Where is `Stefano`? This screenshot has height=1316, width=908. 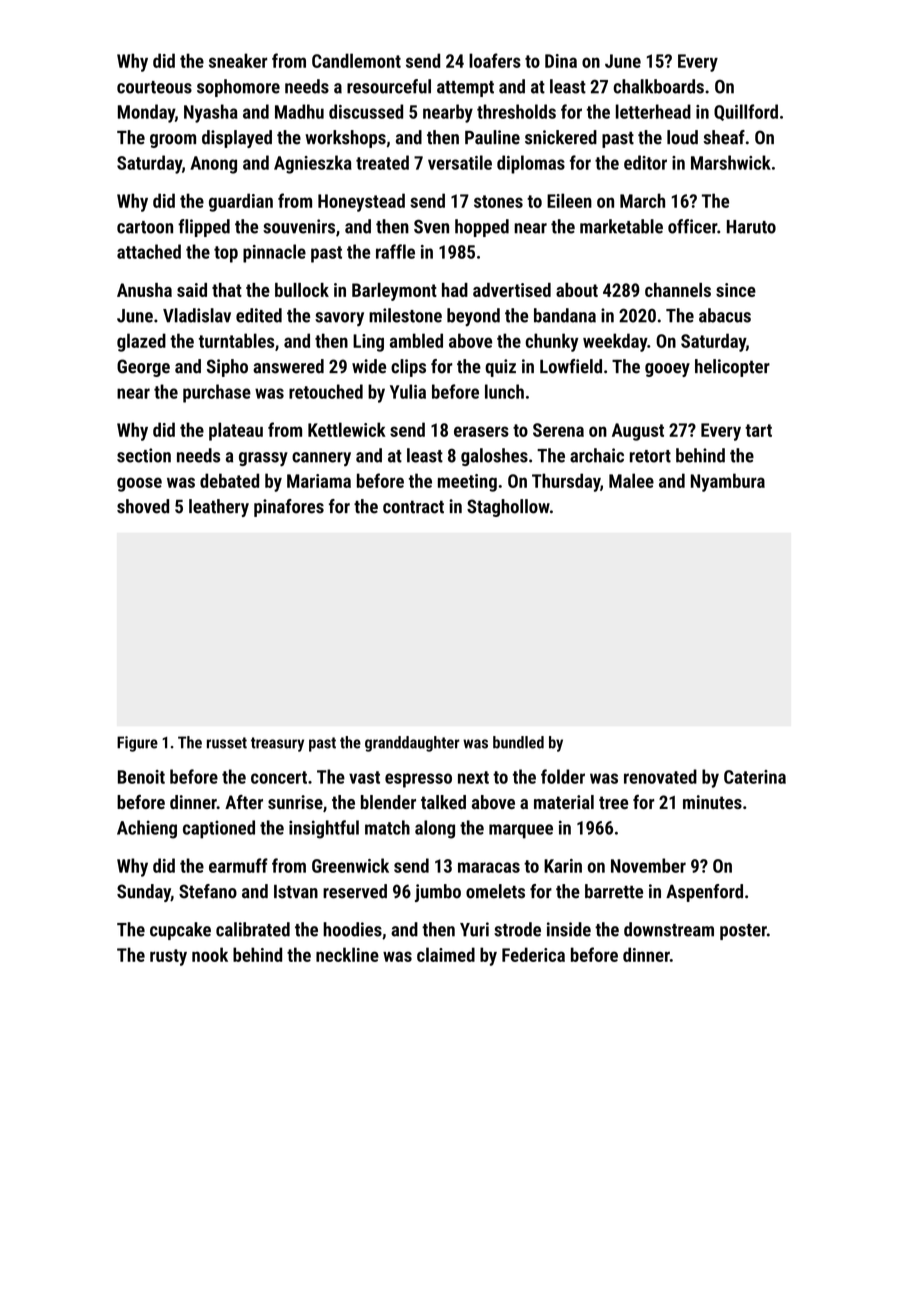 Stefano is located at coordinates (208, 891).
